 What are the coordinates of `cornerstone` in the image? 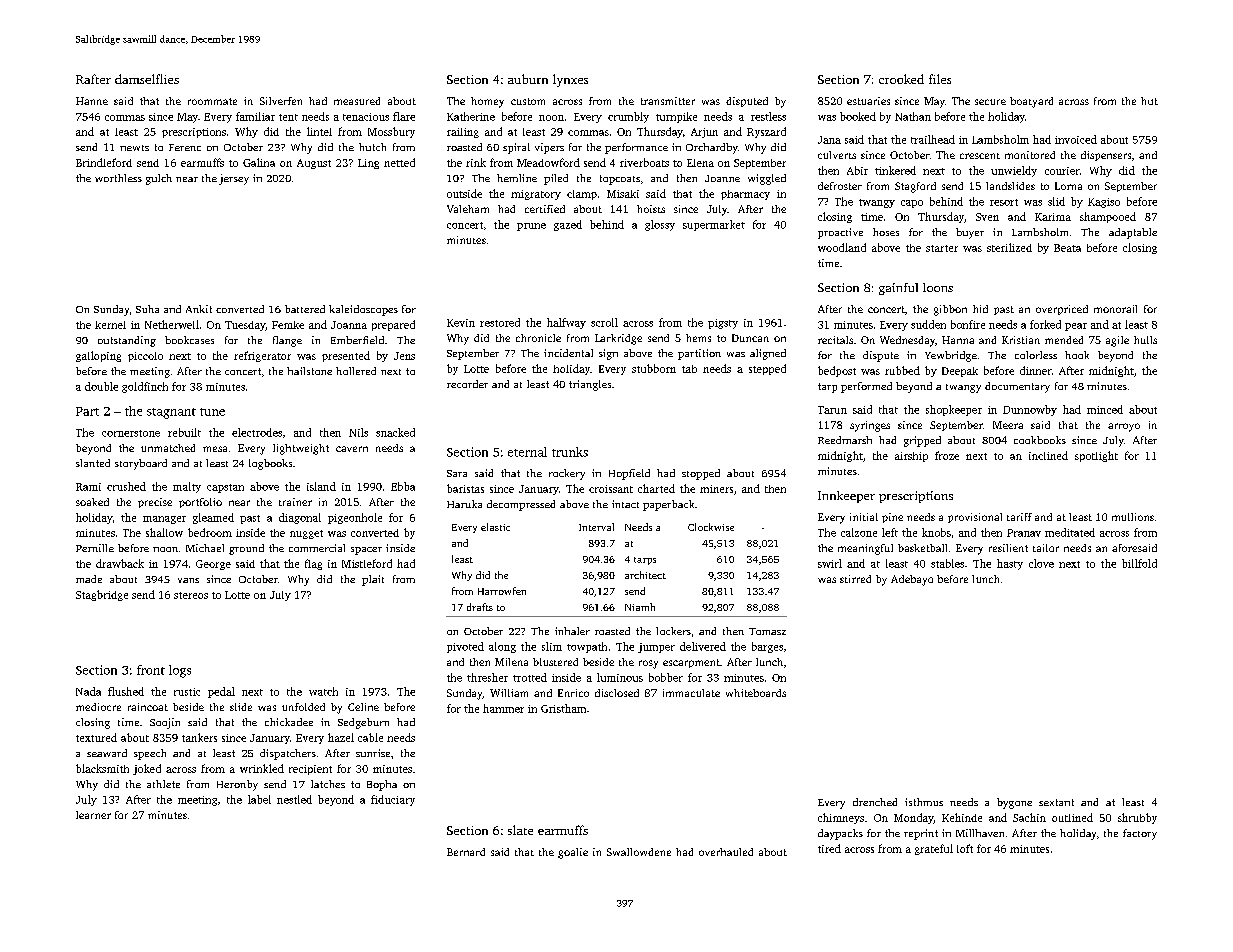 It's located at (131, 433).
